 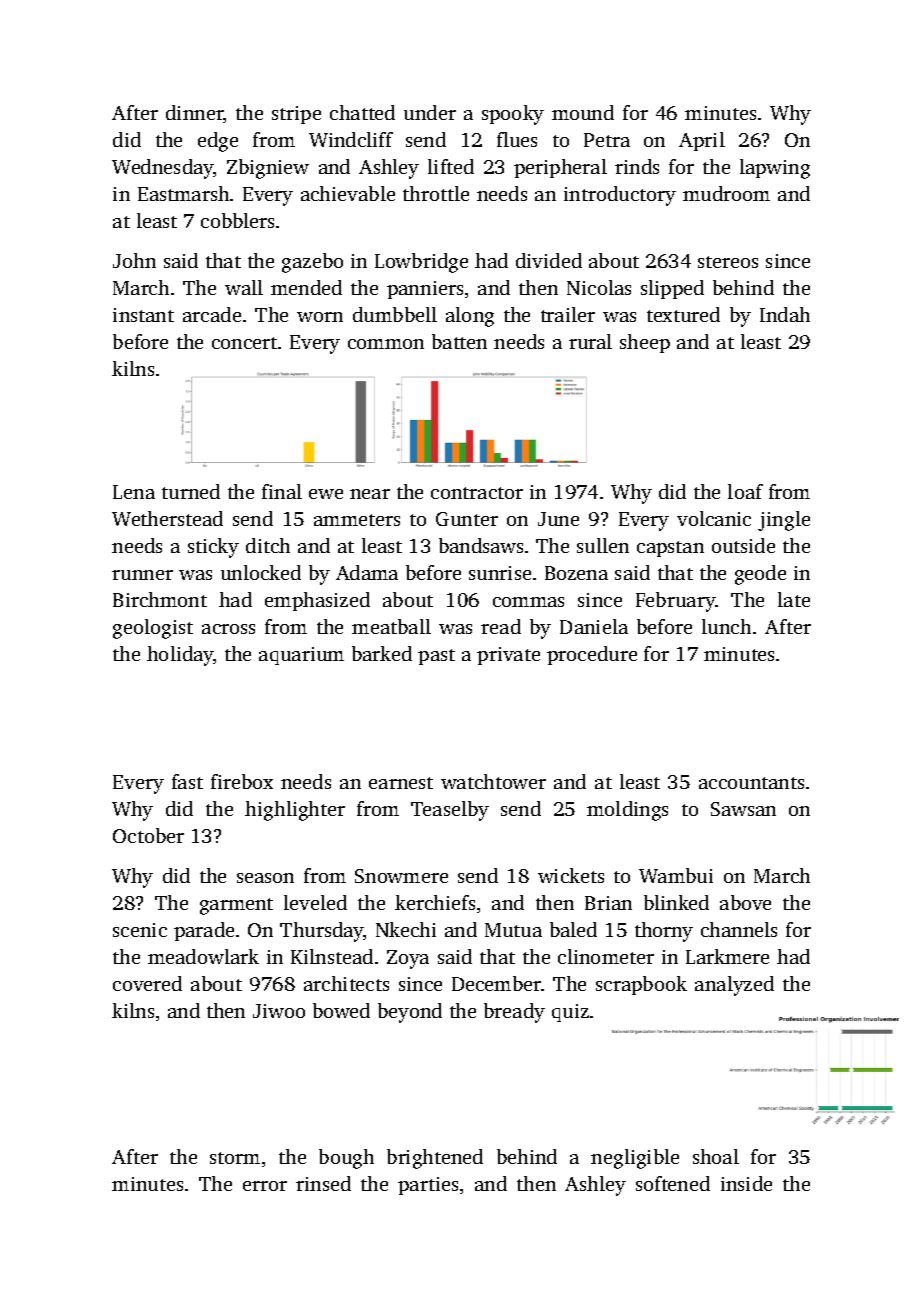 What do you see at coordinates (477, 493) in the image?
I see `contractor` at bounding box center [477, 493].
